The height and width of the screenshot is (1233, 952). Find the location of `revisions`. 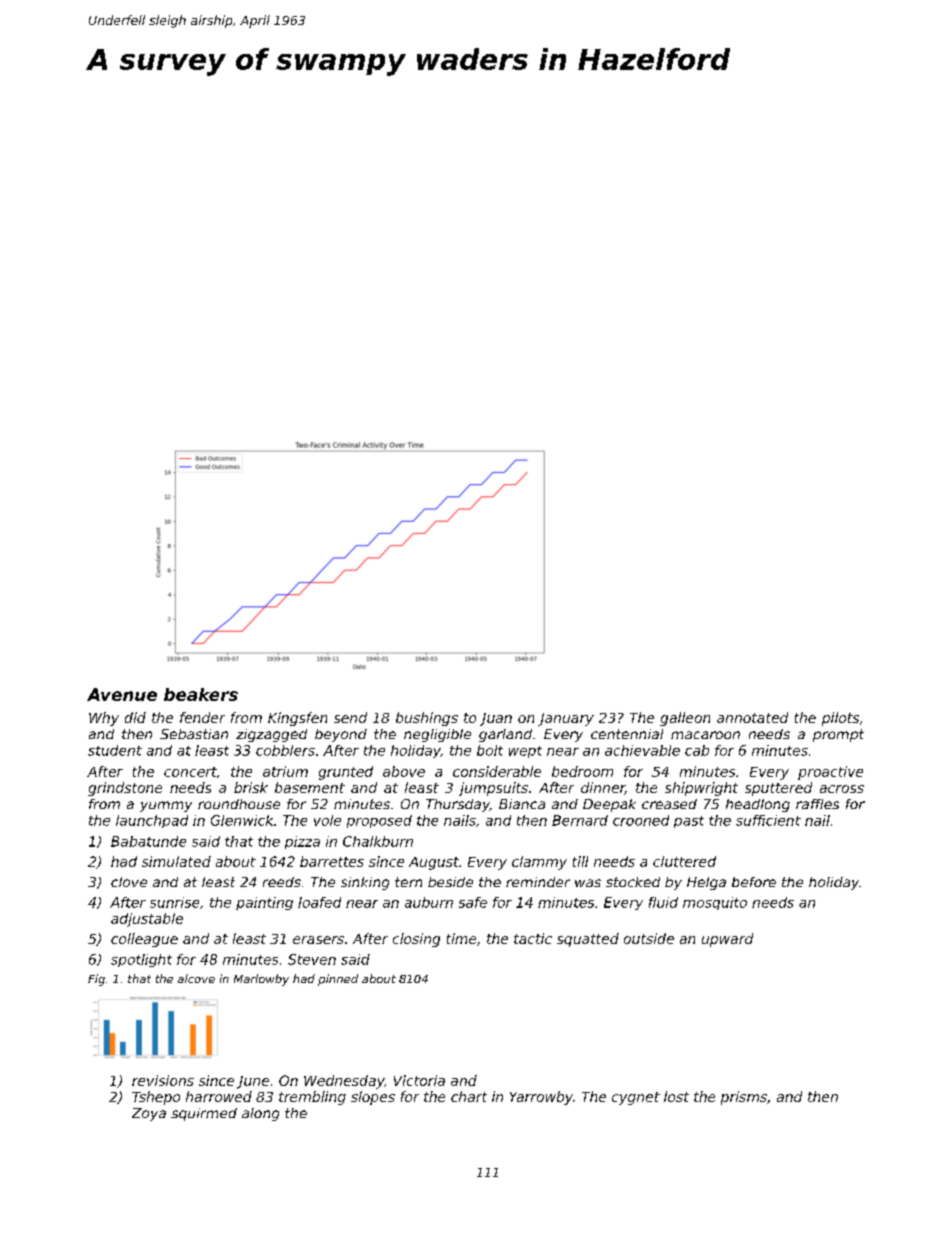

revisions is located at coordinates (163, 1080).
